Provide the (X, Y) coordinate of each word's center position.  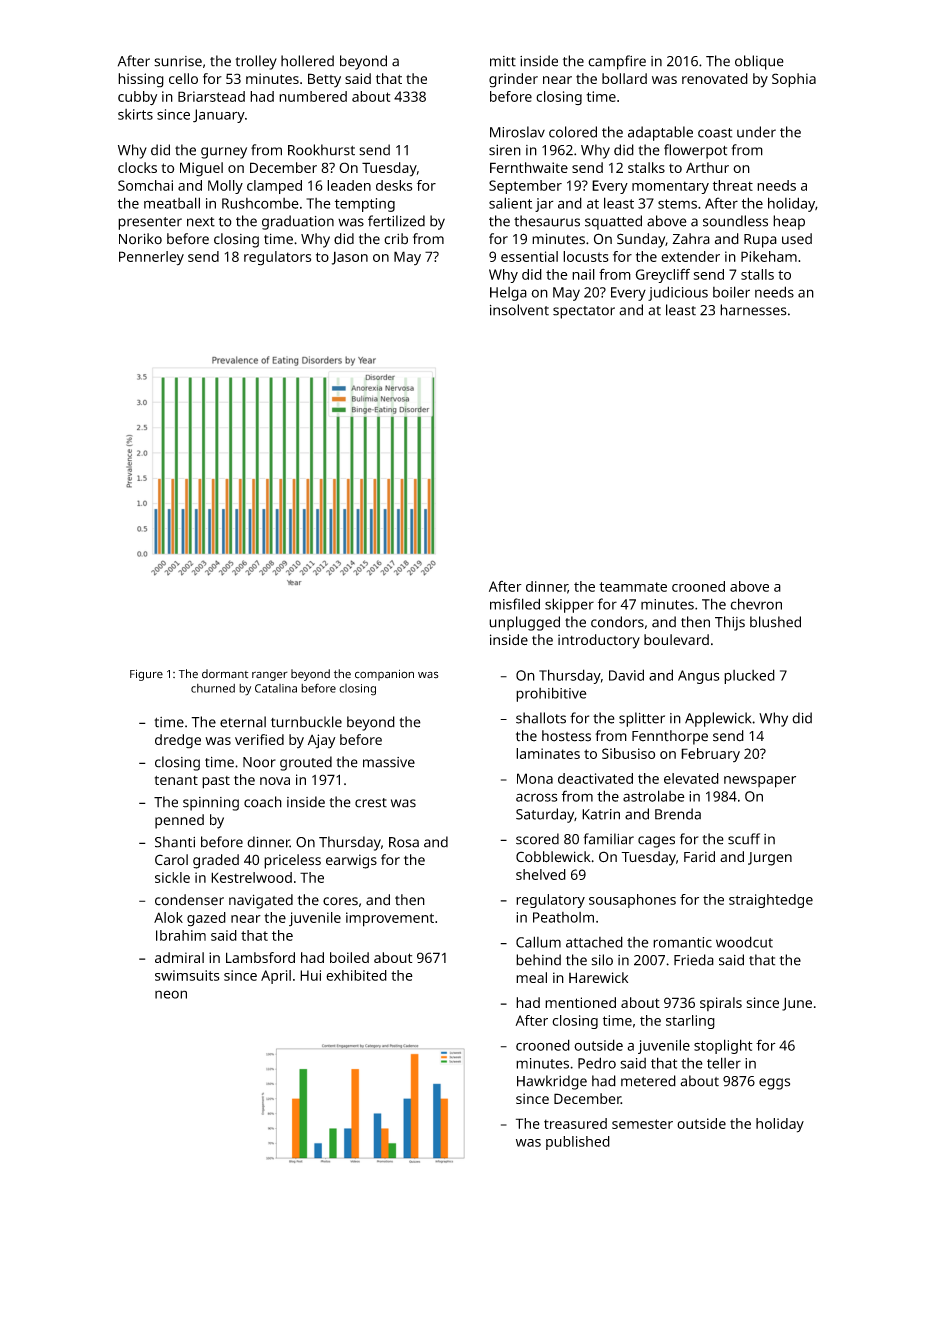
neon (171, 994)
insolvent (519, 310)
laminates (548, 753)
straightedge (771, 901)
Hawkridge (552, 1082)
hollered (307, 61)
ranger (270, 676)
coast (715, 133)
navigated (261, 901)
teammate (633, 587)
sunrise (178, 61)
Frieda (694, 960)
